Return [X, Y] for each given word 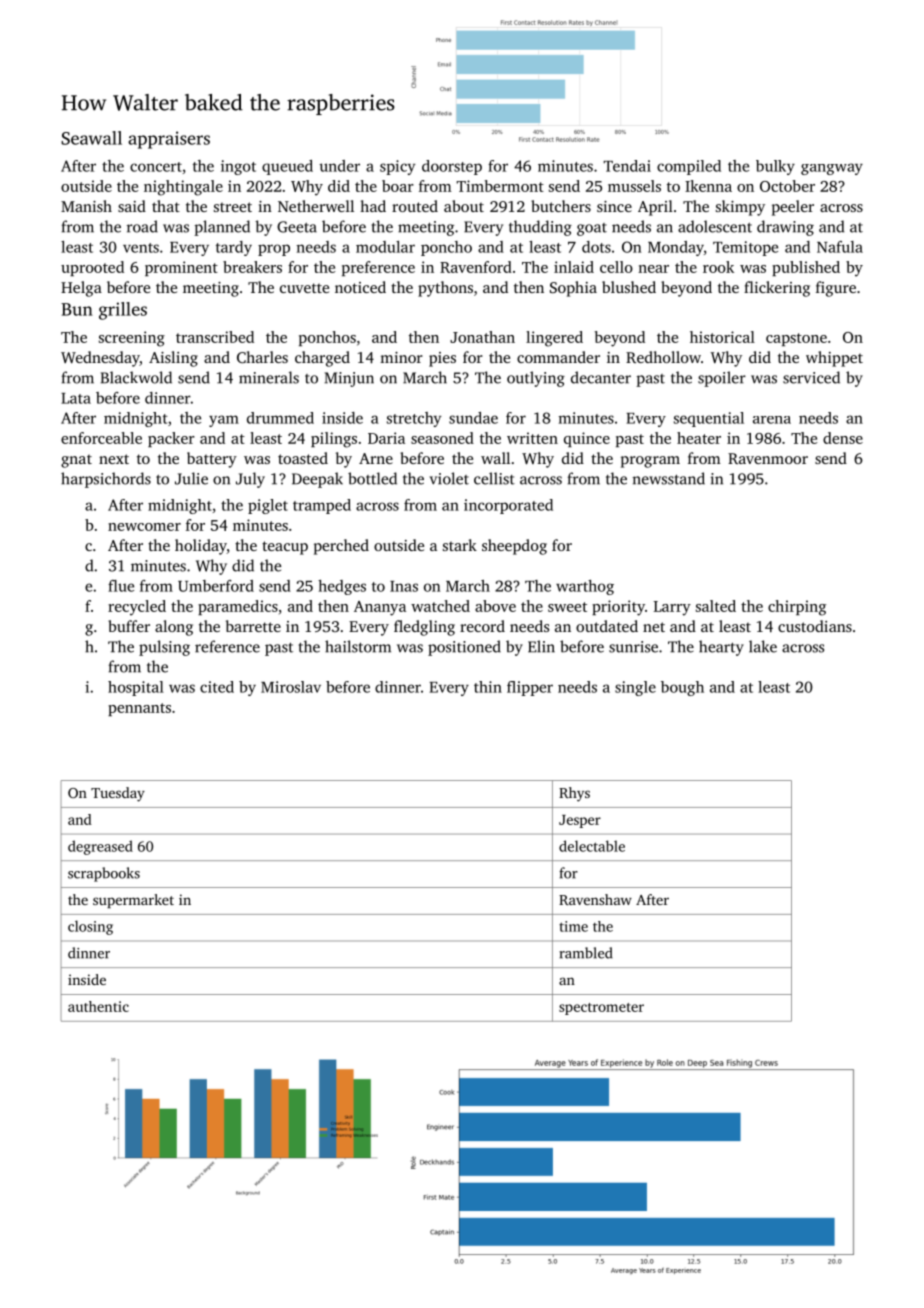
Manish [86, 206]
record [482, 626]
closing [90, 927]
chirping [797, 608]
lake [763, 646]
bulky [775, 167]
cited [217, 687]
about [464, 206]
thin [488, 687]
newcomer [144, 527]
